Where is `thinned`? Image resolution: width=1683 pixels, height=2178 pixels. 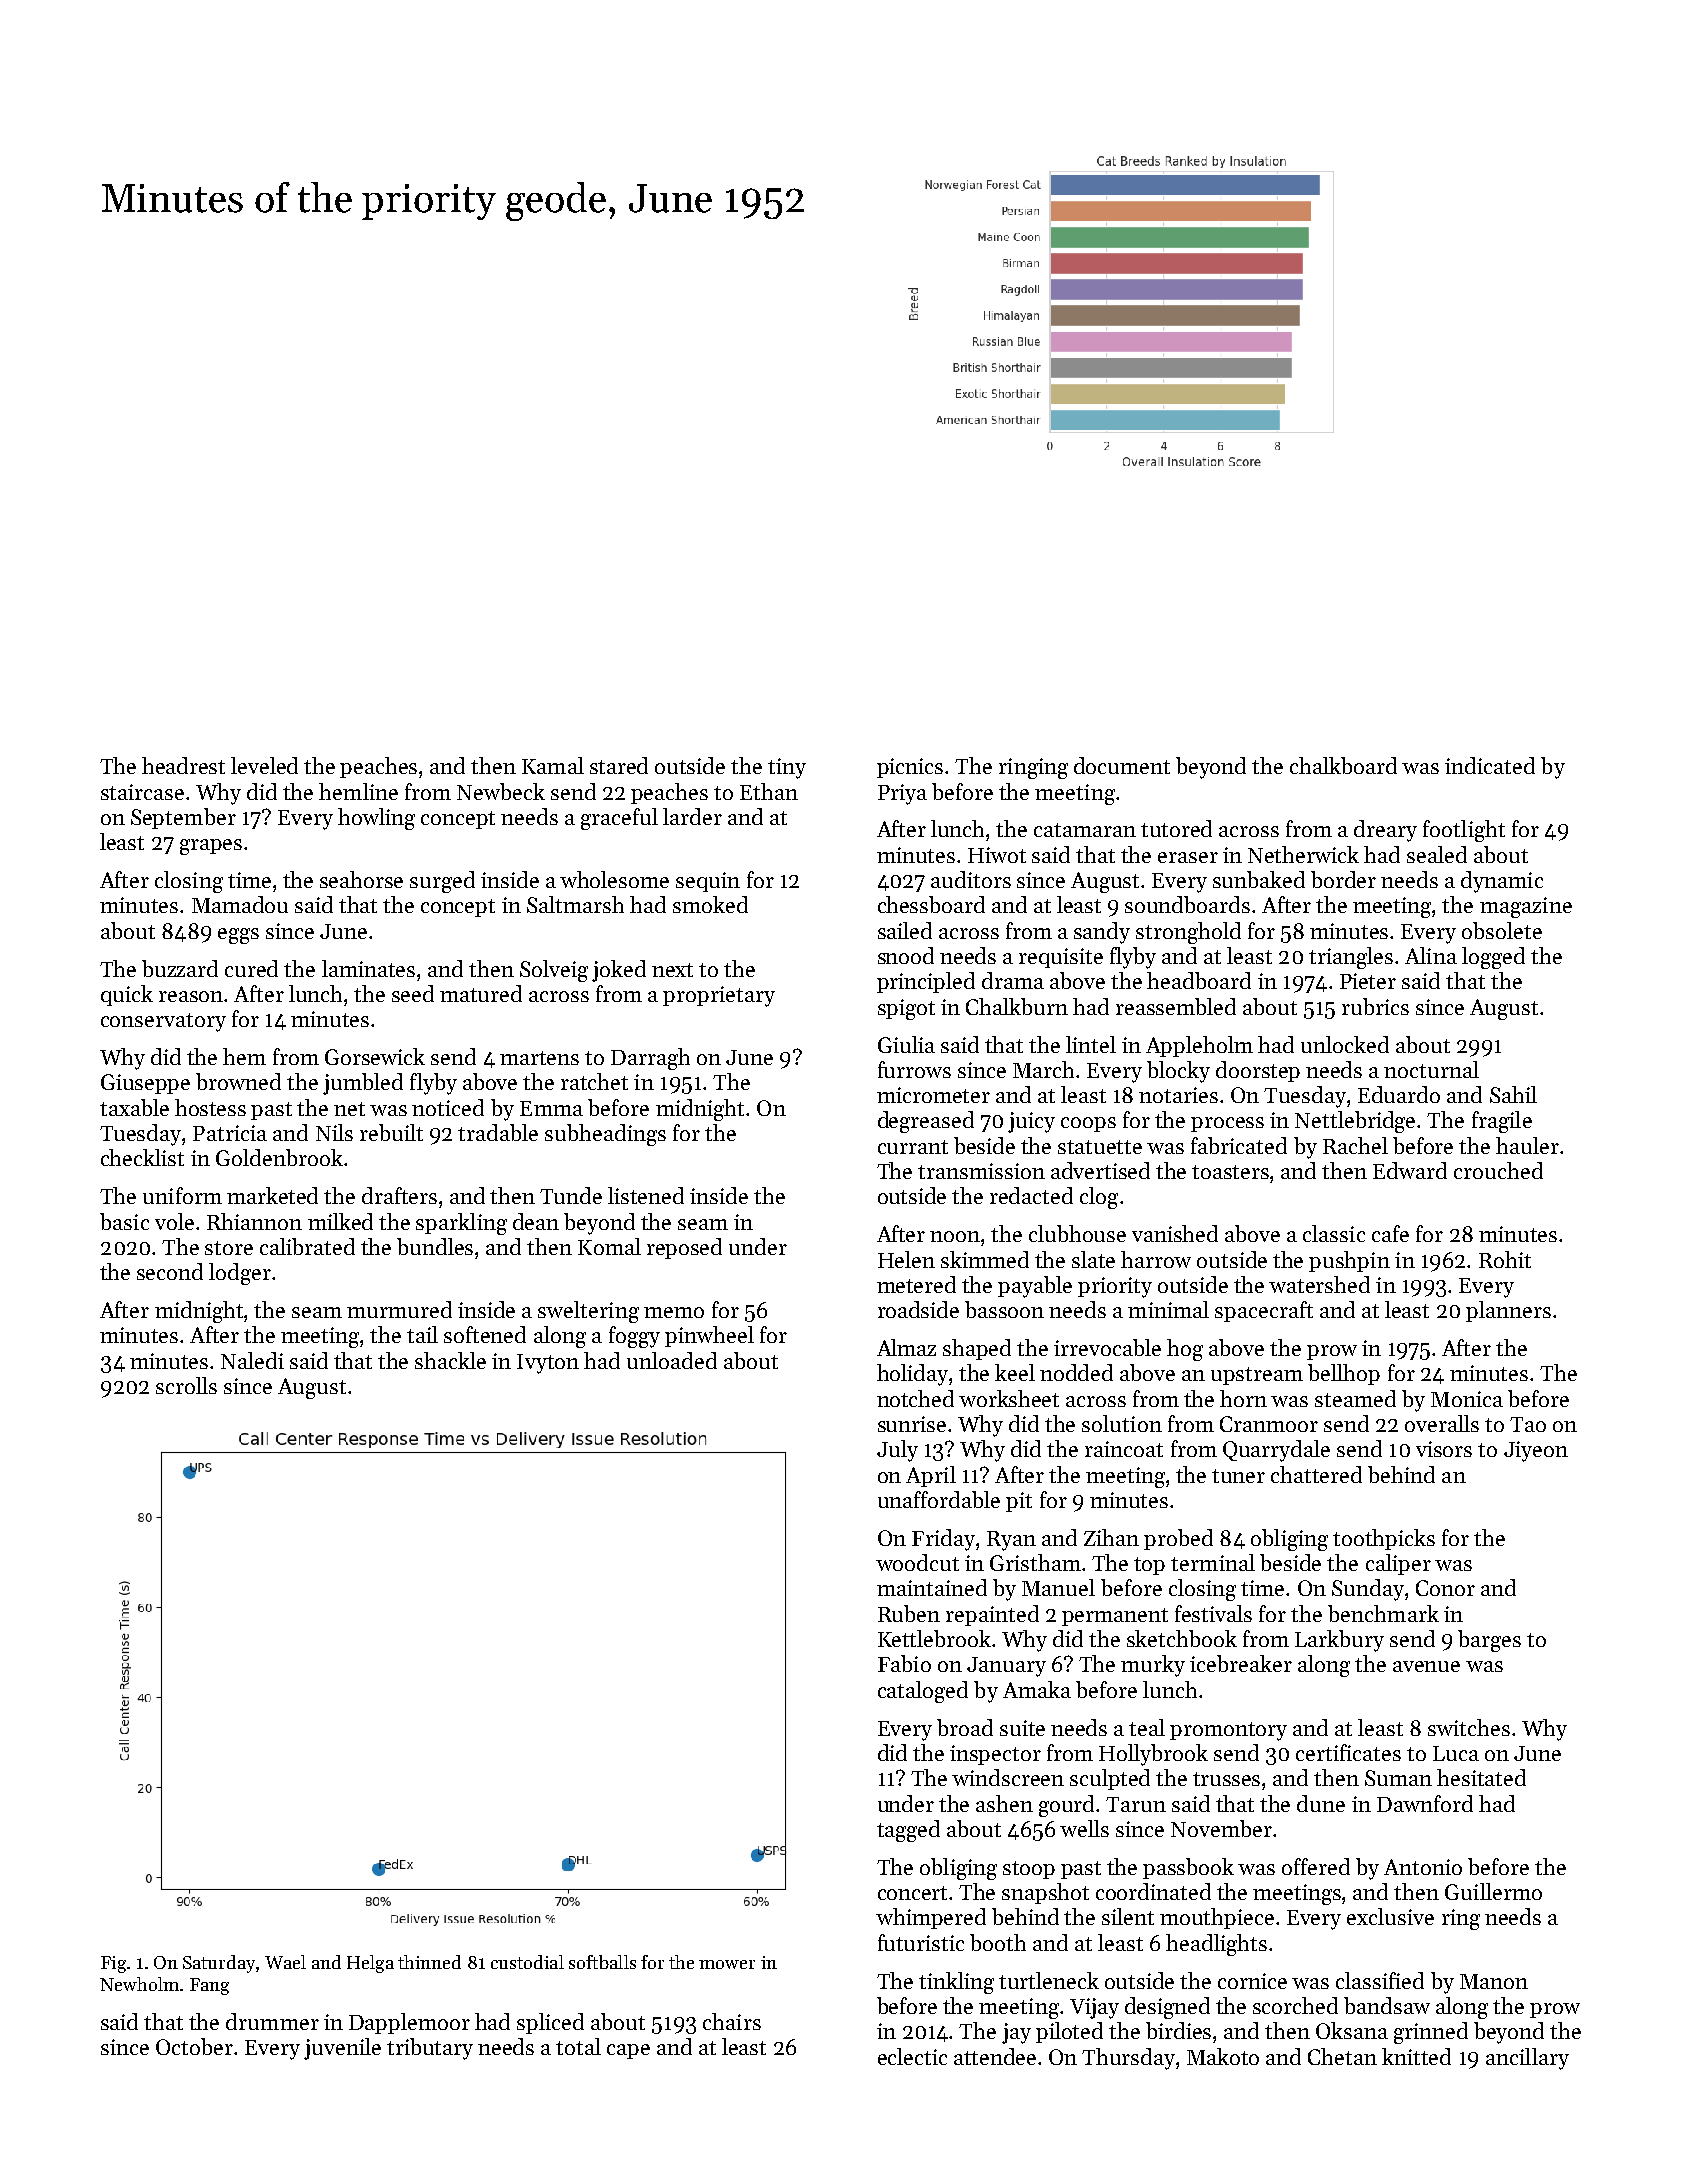
thinned is located at coordinates (429, 1962).
